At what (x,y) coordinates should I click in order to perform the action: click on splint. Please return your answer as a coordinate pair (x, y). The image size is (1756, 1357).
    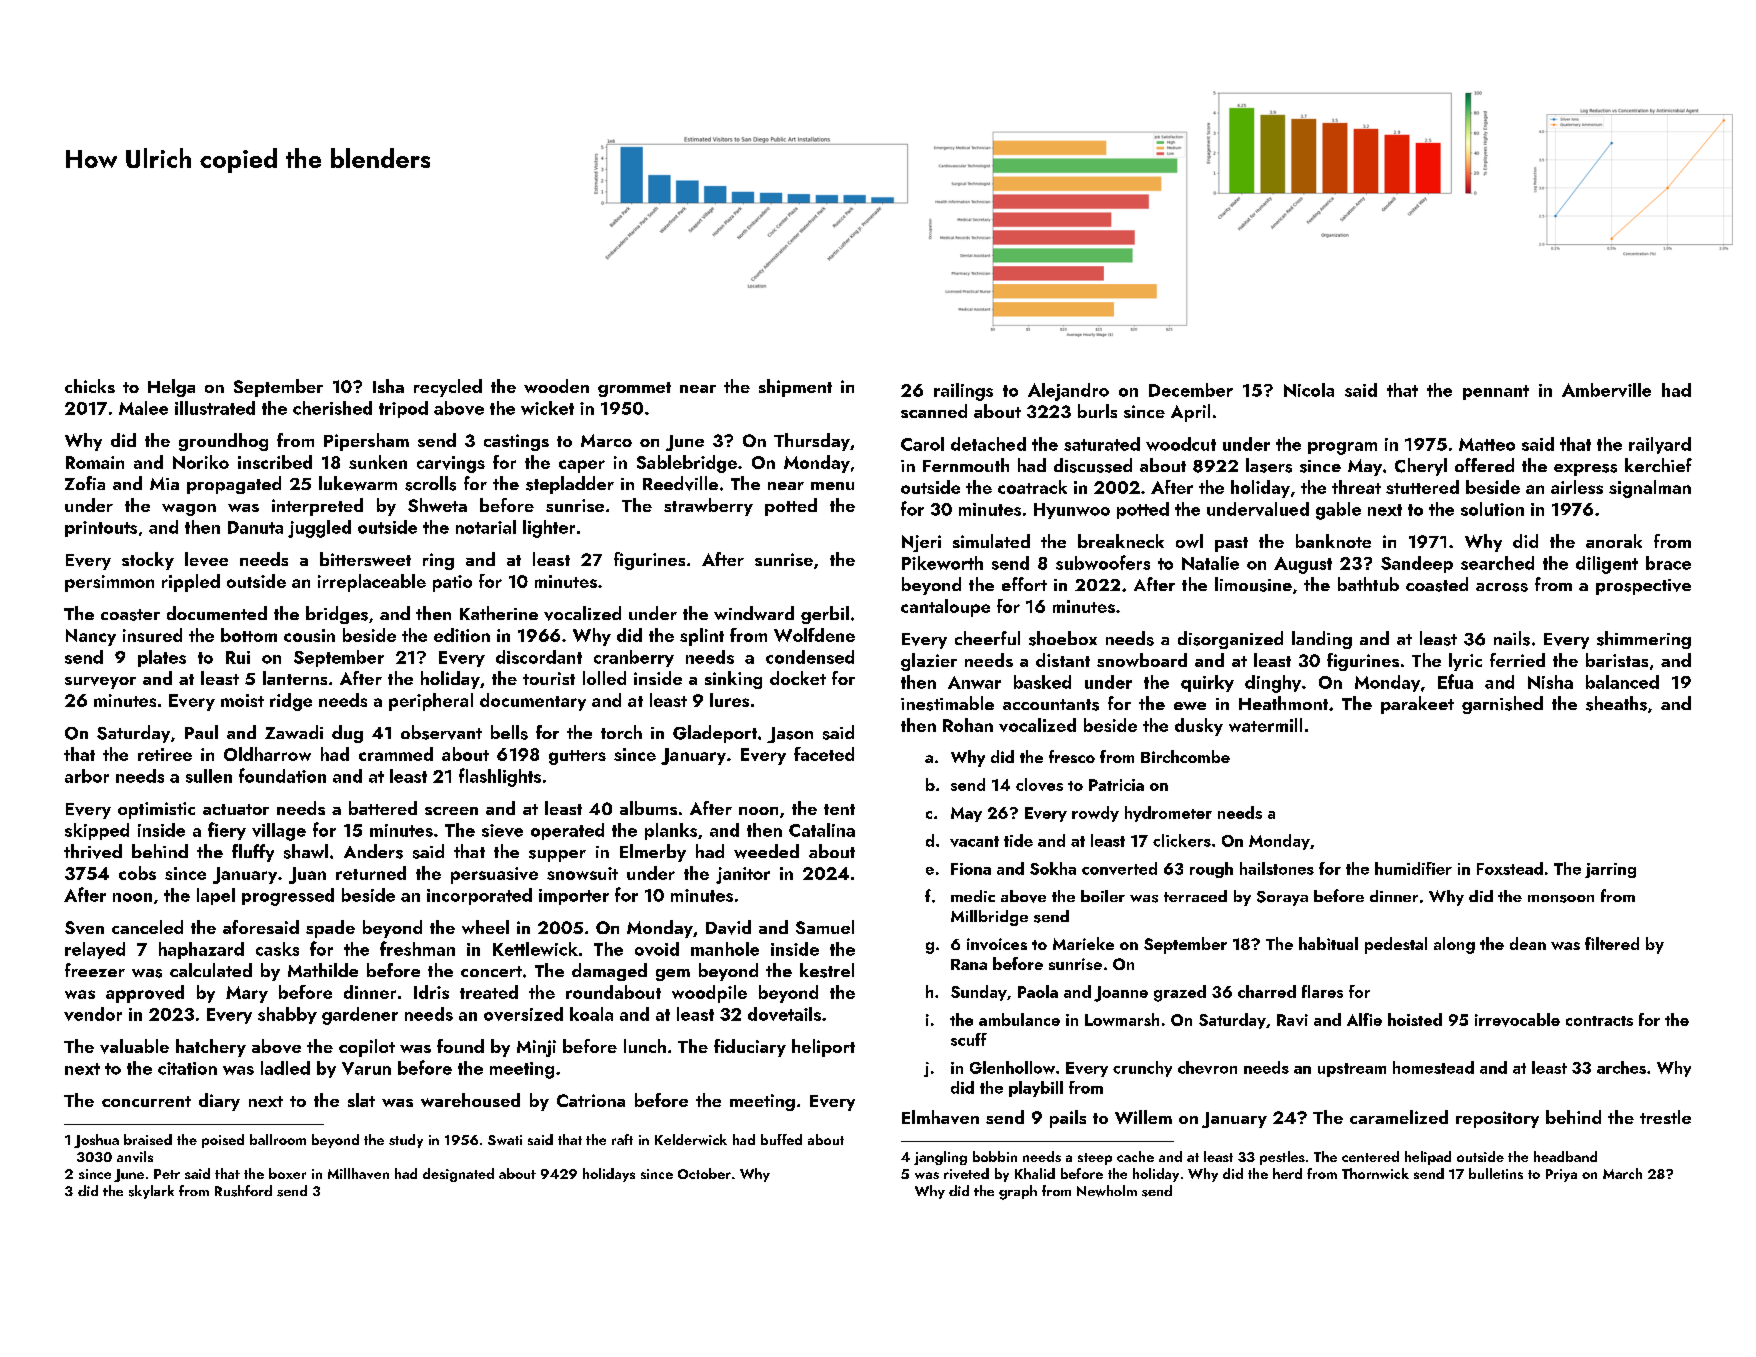
    Looking at the image, I should click on (702, 637).
